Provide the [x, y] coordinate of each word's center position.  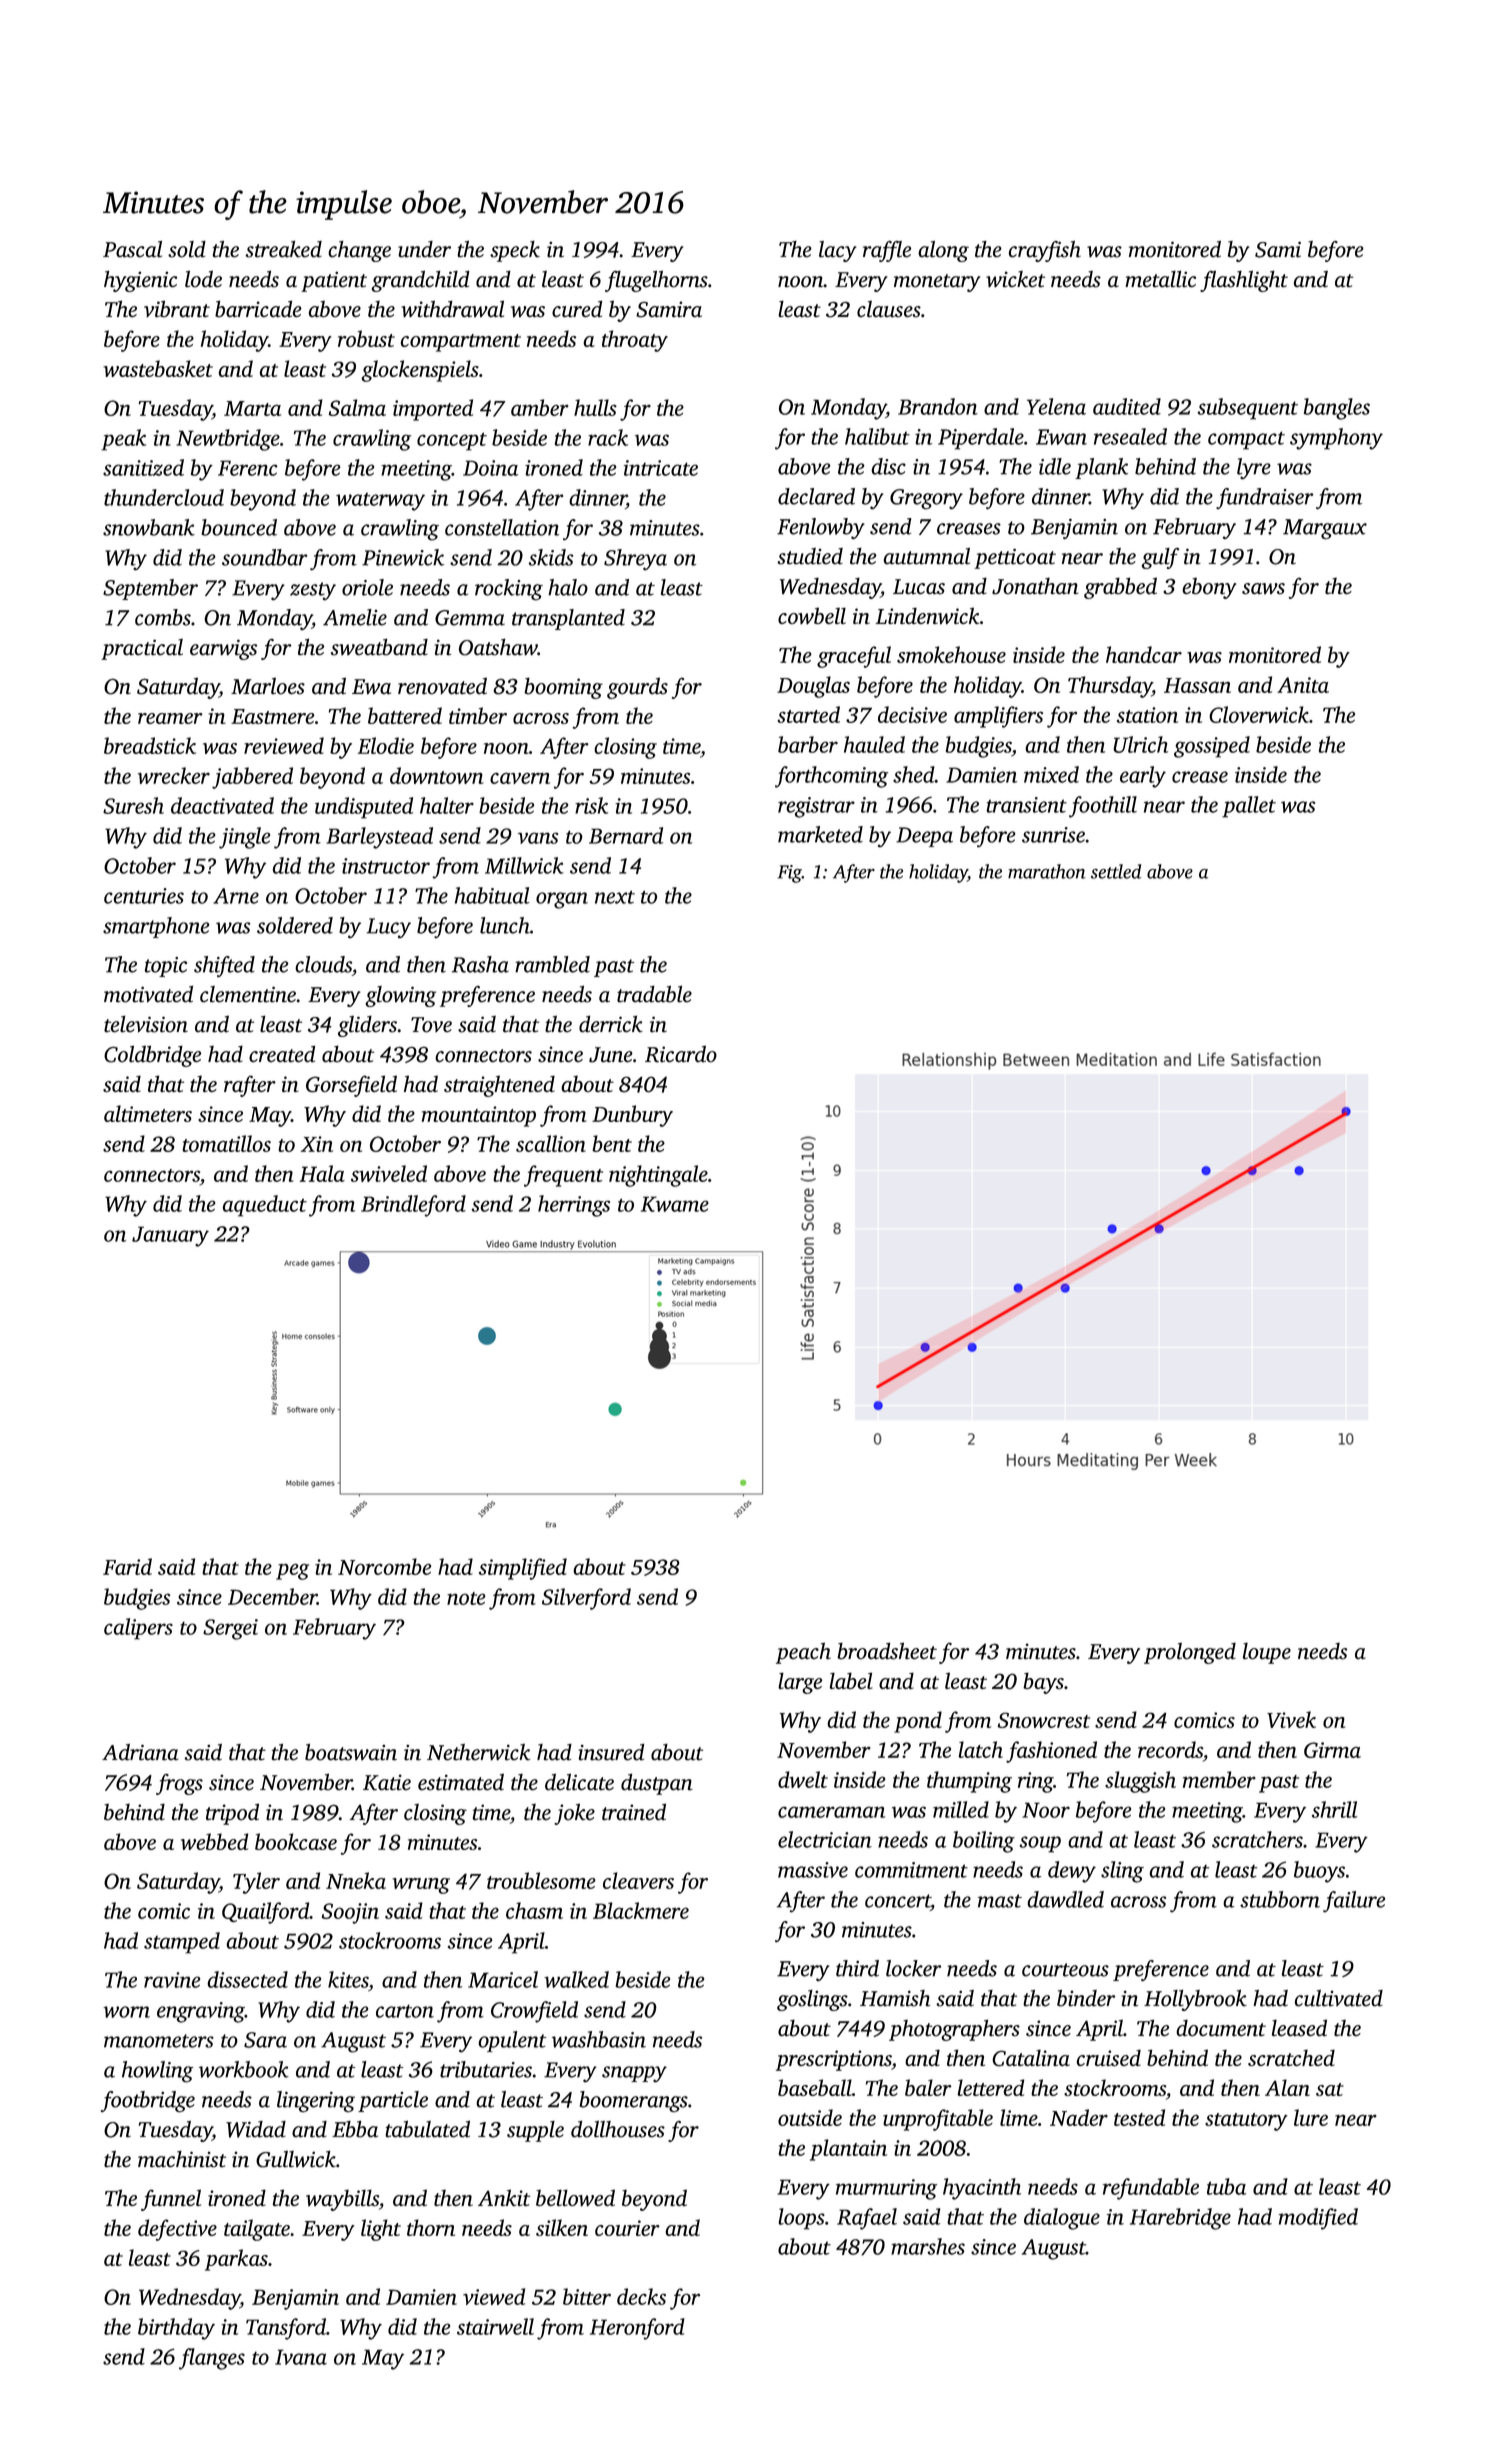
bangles [1337, 409]
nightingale [658, 1176]
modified [1318, 2219]
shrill [1334, 1809]
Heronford [637, 2329]
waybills [342, 2200]
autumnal [926, 556]
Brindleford [413, 1206]
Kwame [675, 1204]
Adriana [140, 1752]
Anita [1303, 685]
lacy [838, 251]
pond [918, 1722]
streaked [283, 249]
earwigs [223, 649]
